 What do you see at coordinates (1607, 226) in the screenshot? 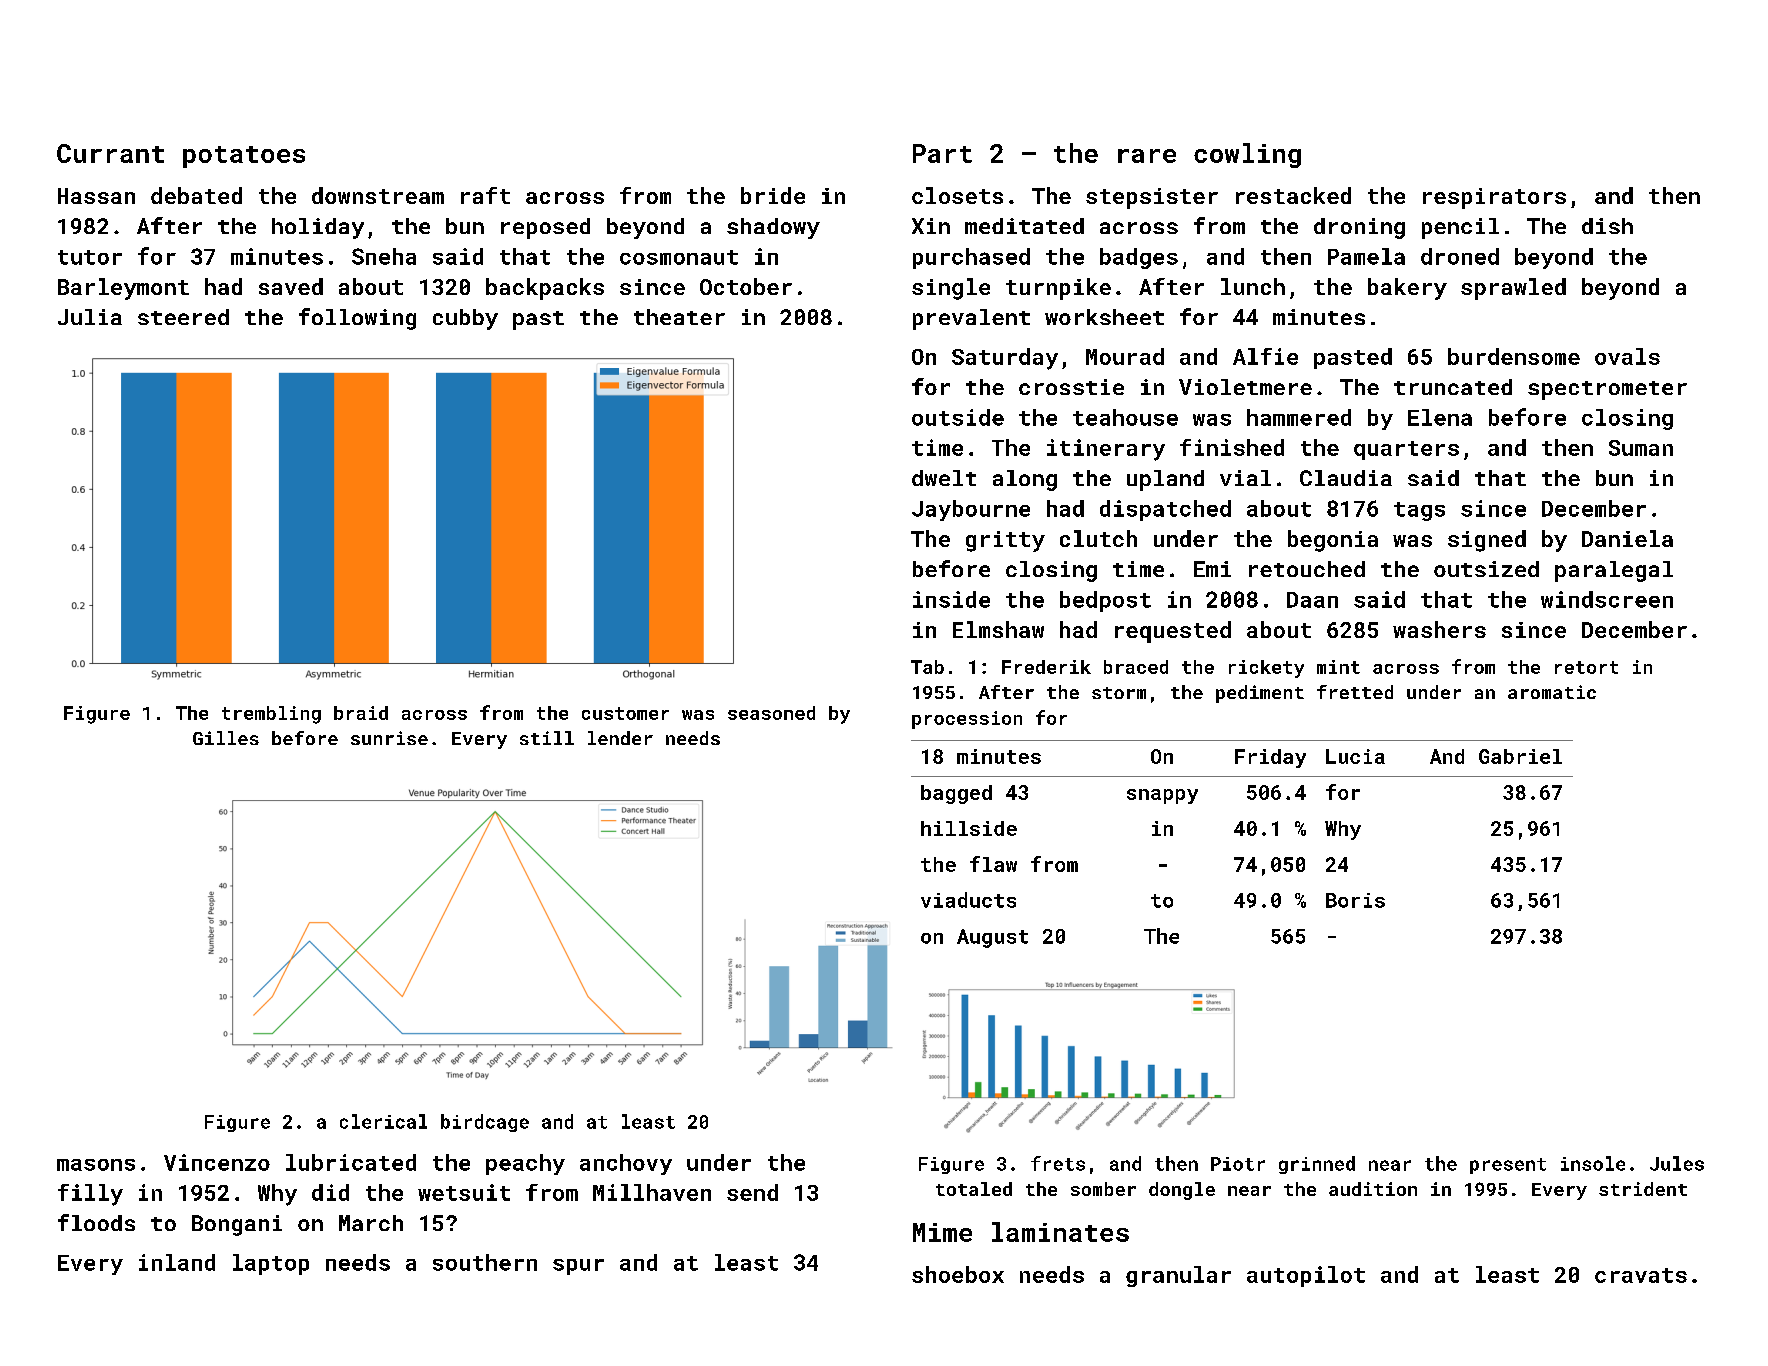
I see `dish` at bounding box center [1607, 226].
